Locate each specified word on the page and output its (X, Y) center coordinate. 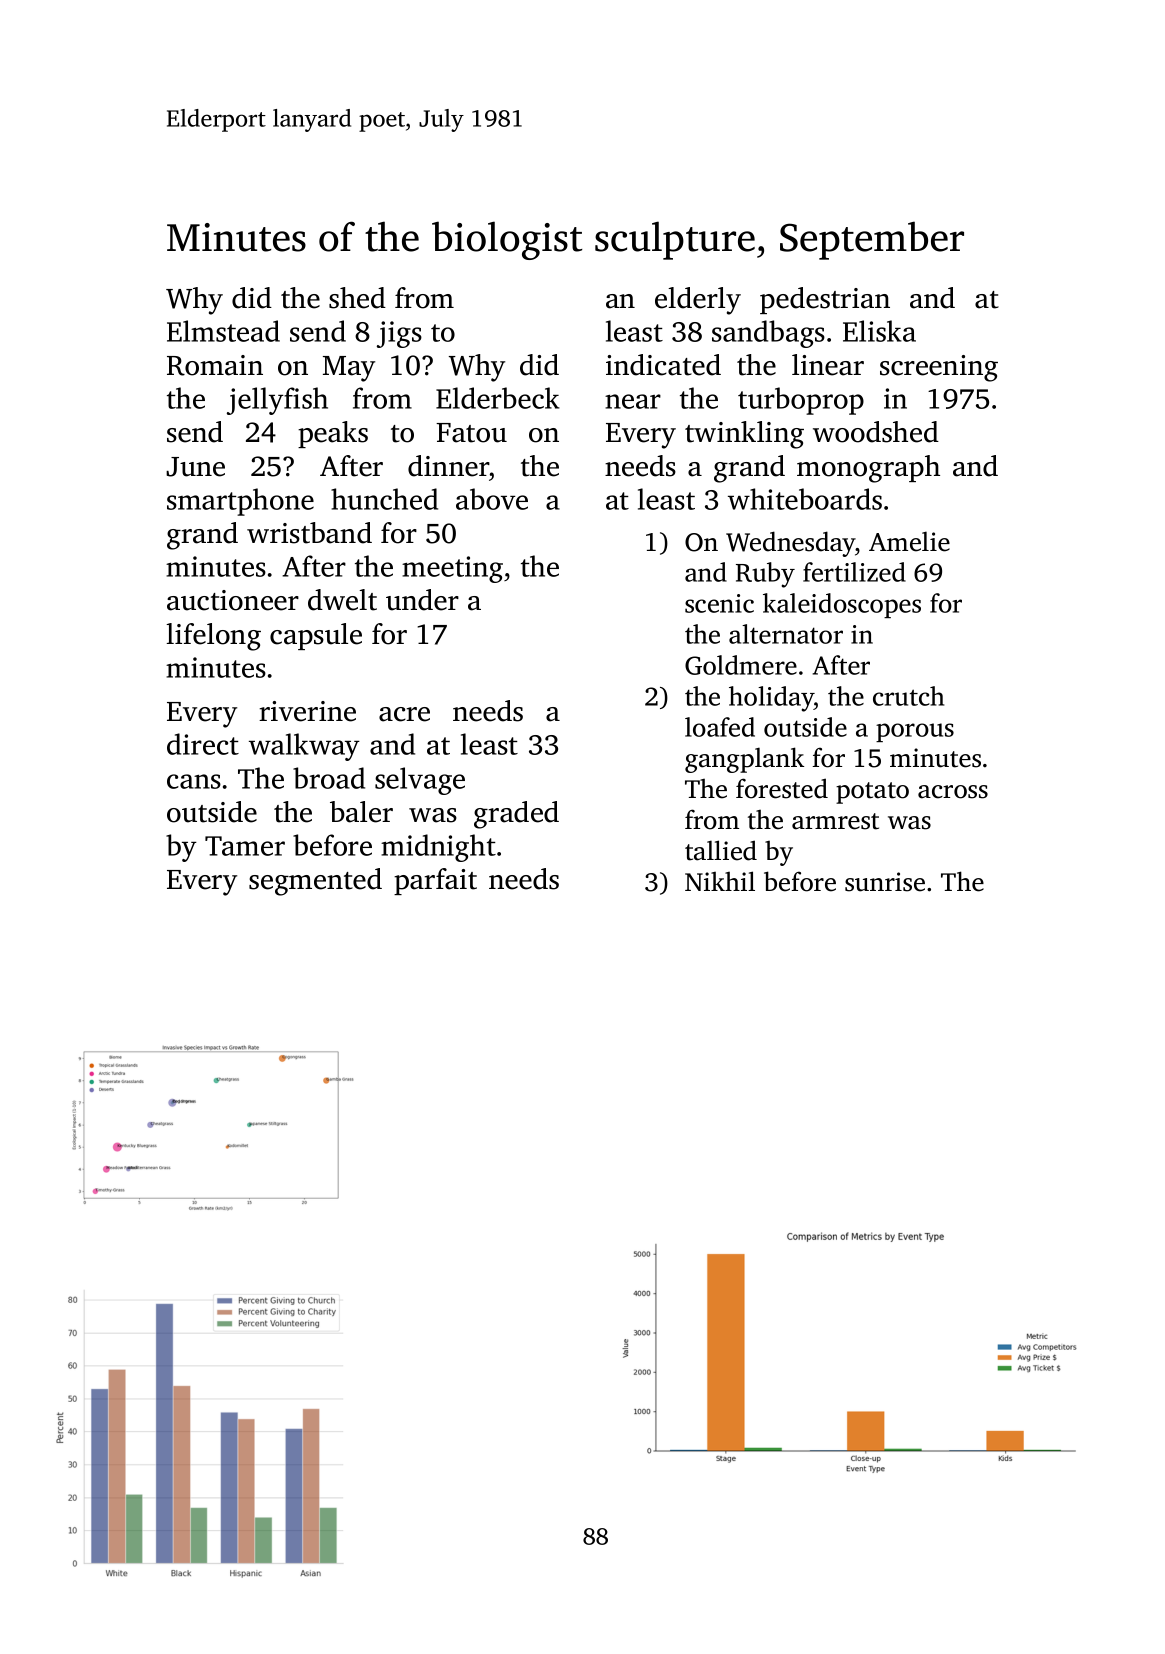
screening (939, 368)
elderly (698, 301)
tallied (721, 850)
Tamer (245, 846)
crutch (908, 696)
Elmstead (223, 331)
